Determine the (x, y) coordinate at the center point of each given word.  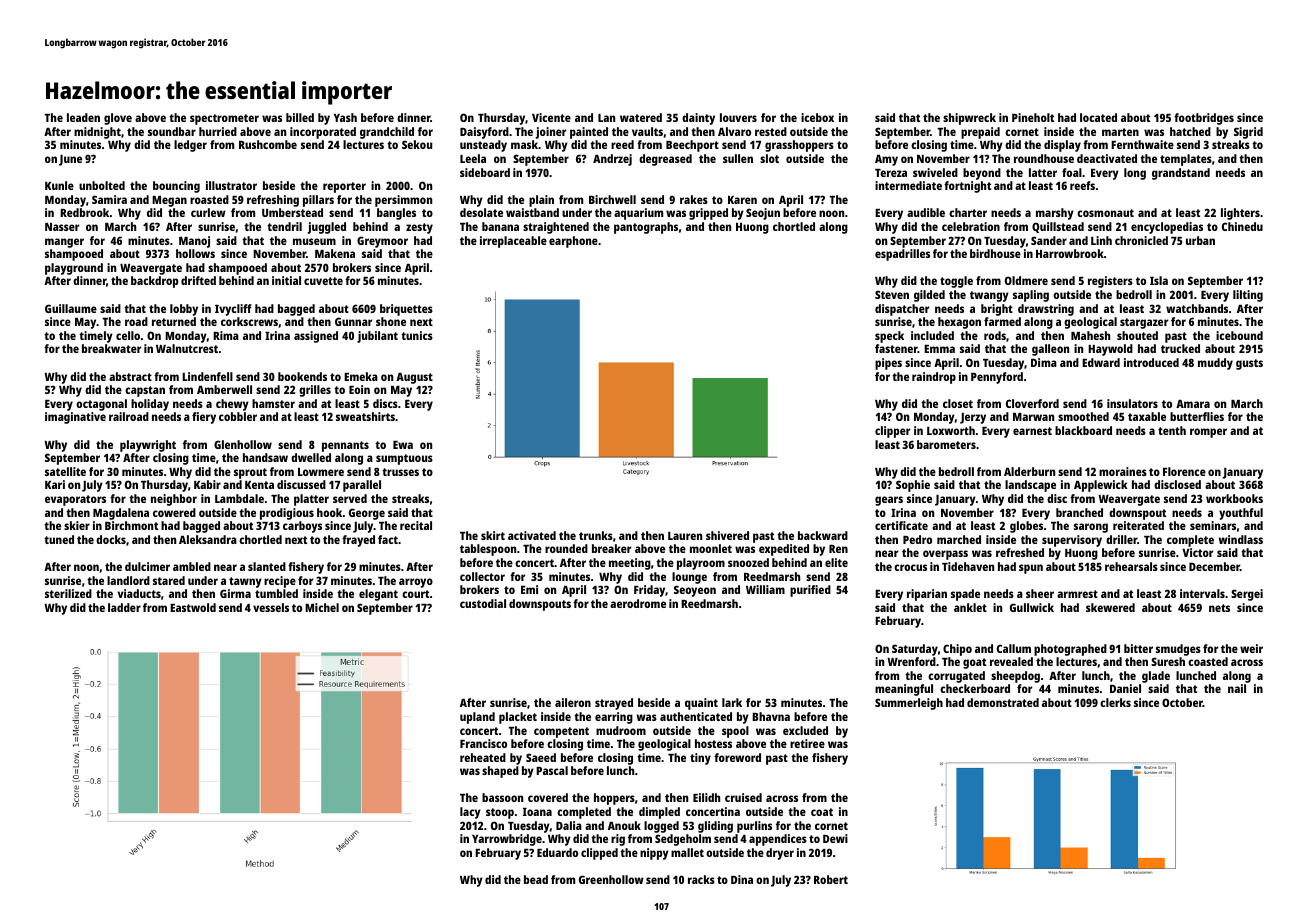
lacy (470, 813)
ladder (124, 607)
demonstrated (1003, 702)
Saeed (541, 757)
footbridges (1204, 119)
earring (614, 718)
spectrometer (224, 119)
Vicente (551, 117)
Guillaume (71, 308)
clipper (892, 432)
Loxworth (951, 430)
